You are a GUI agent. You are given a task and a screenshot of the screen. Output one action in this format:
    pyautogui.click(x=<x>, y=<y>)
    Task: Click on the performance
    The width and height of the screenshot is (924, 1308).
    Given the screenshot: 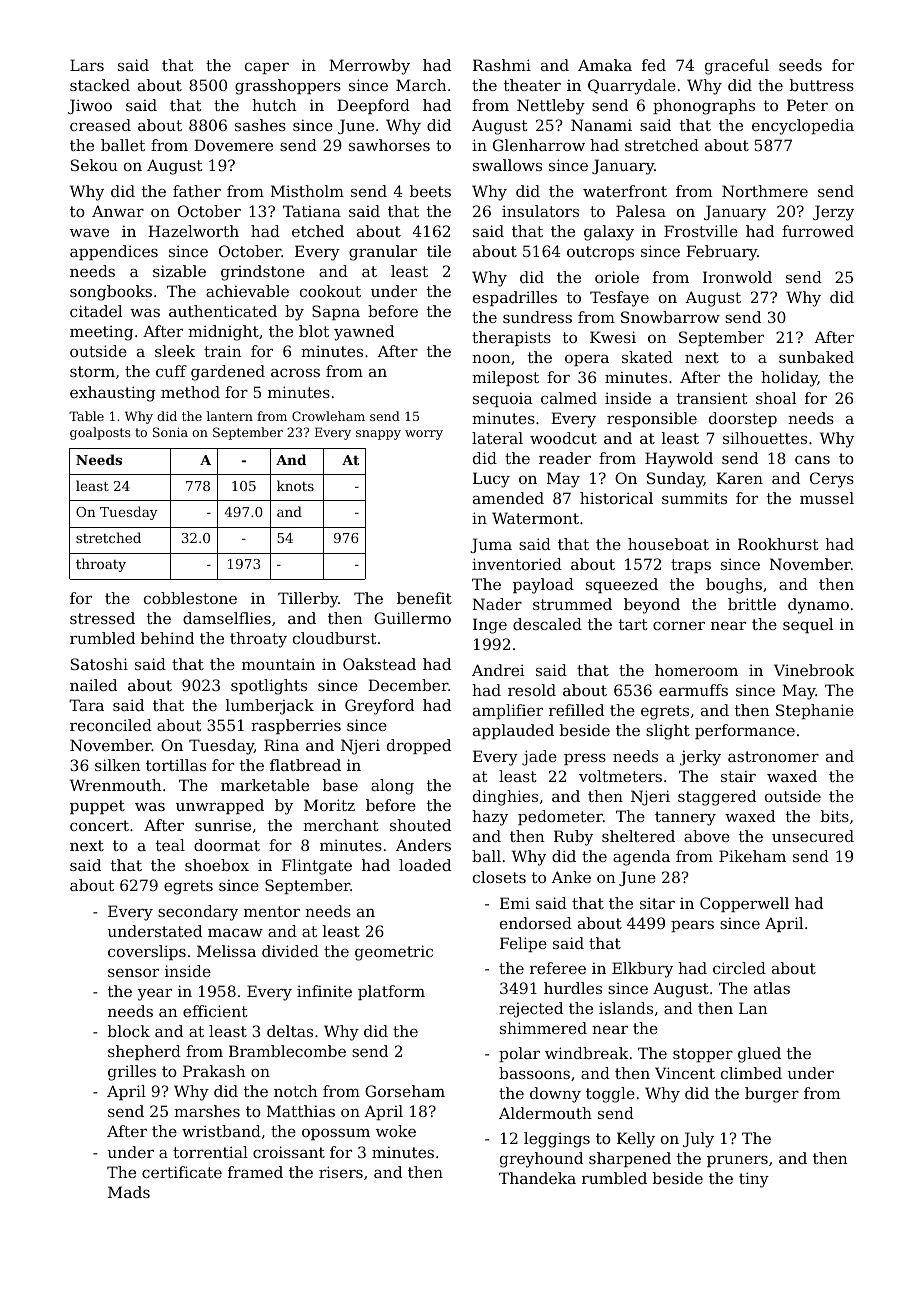 What is the action you would take?
    pyautogui.click(x=745, y=731)
